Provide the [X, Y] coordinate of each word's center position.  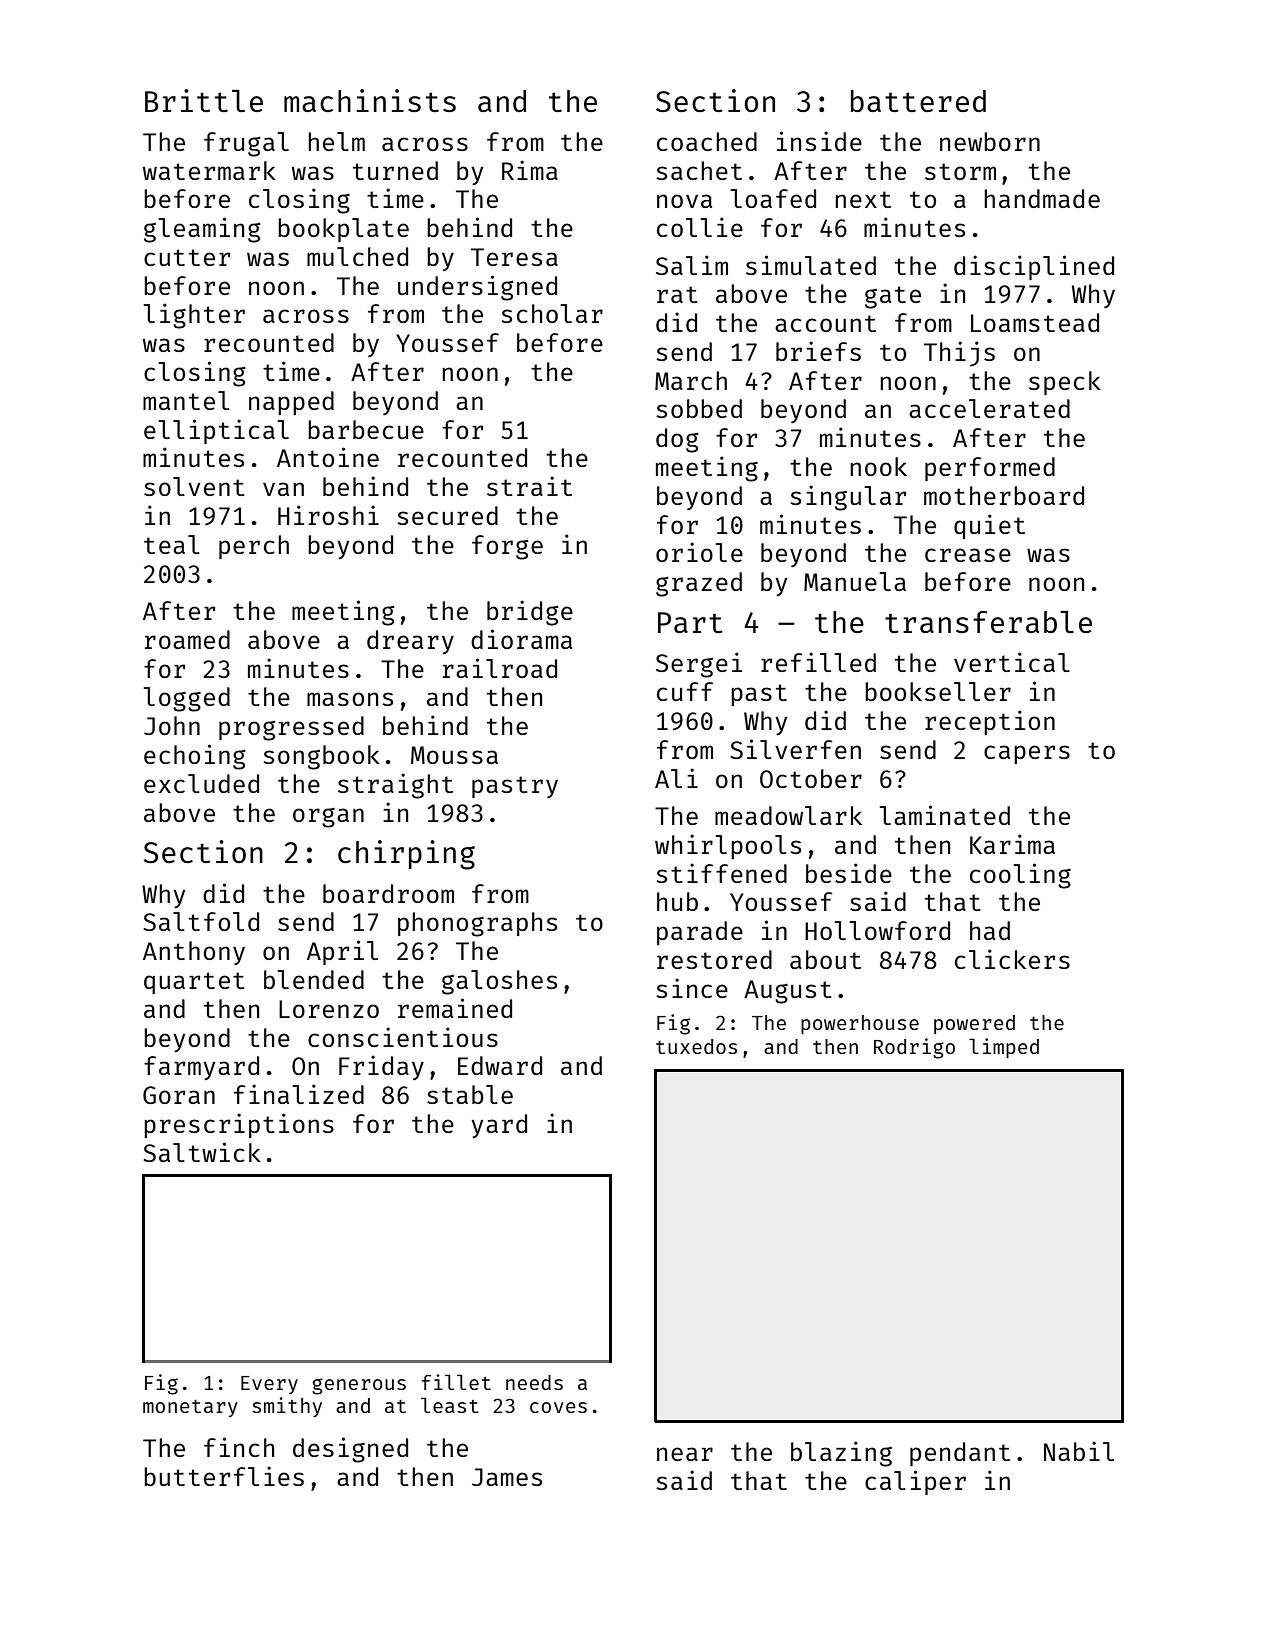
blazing [841, 1454]
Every [269, 1385]
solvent [194, 486]
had [990, 930]
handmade [1042, 198]
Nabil [1079, 1451]
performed [990, 469]
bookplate [343, 230]
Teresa [514, 257]
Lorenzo [329, 1009]
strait [529, 486]
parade [700, 933]
